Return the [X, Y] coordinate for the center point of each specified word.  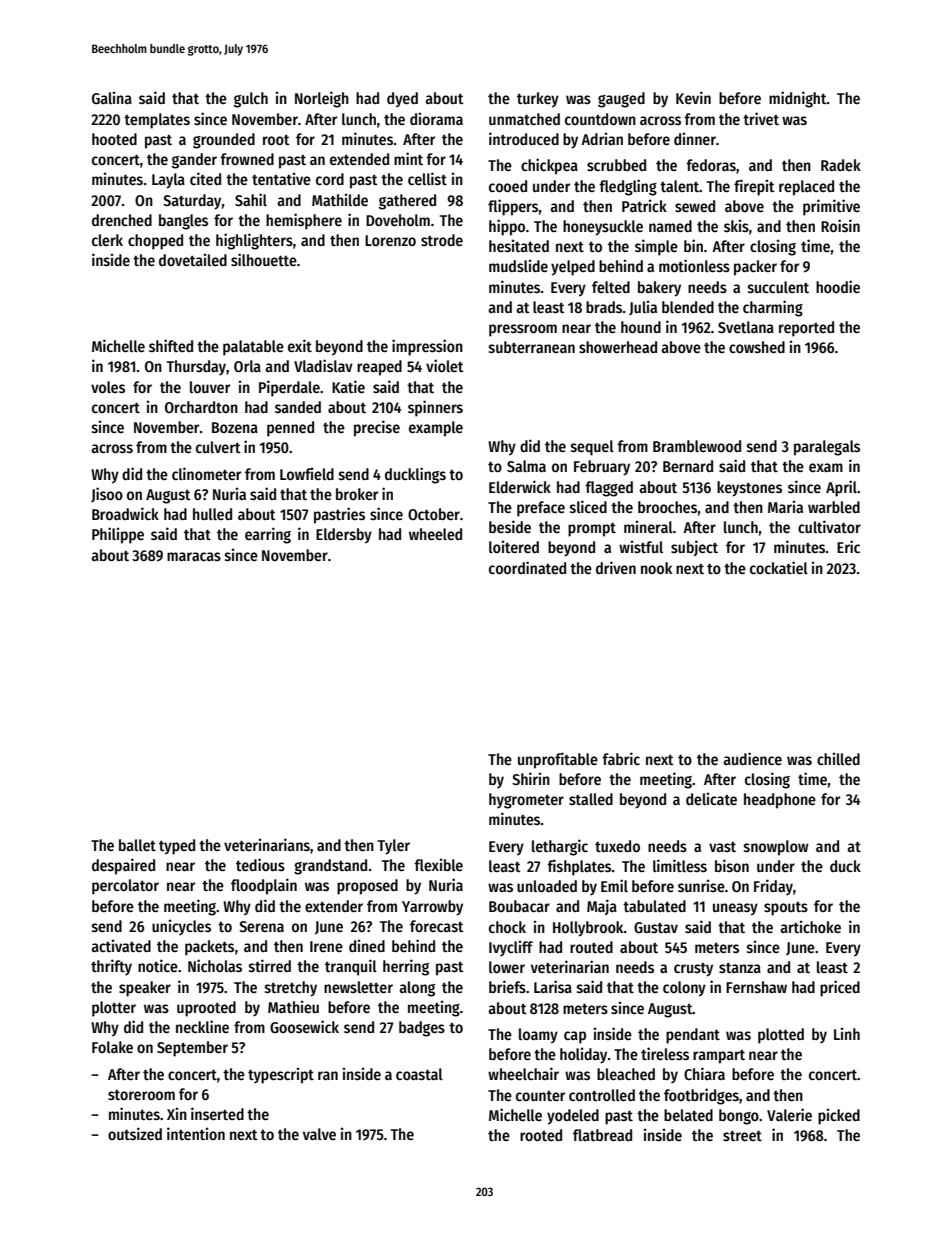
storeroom [141, 1095]
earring [268, 535]
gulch [251, 100]
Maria [785, 506]
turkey [538, 100]
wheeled [435, 534]
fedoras [711, 165]
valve [319, 1134]
